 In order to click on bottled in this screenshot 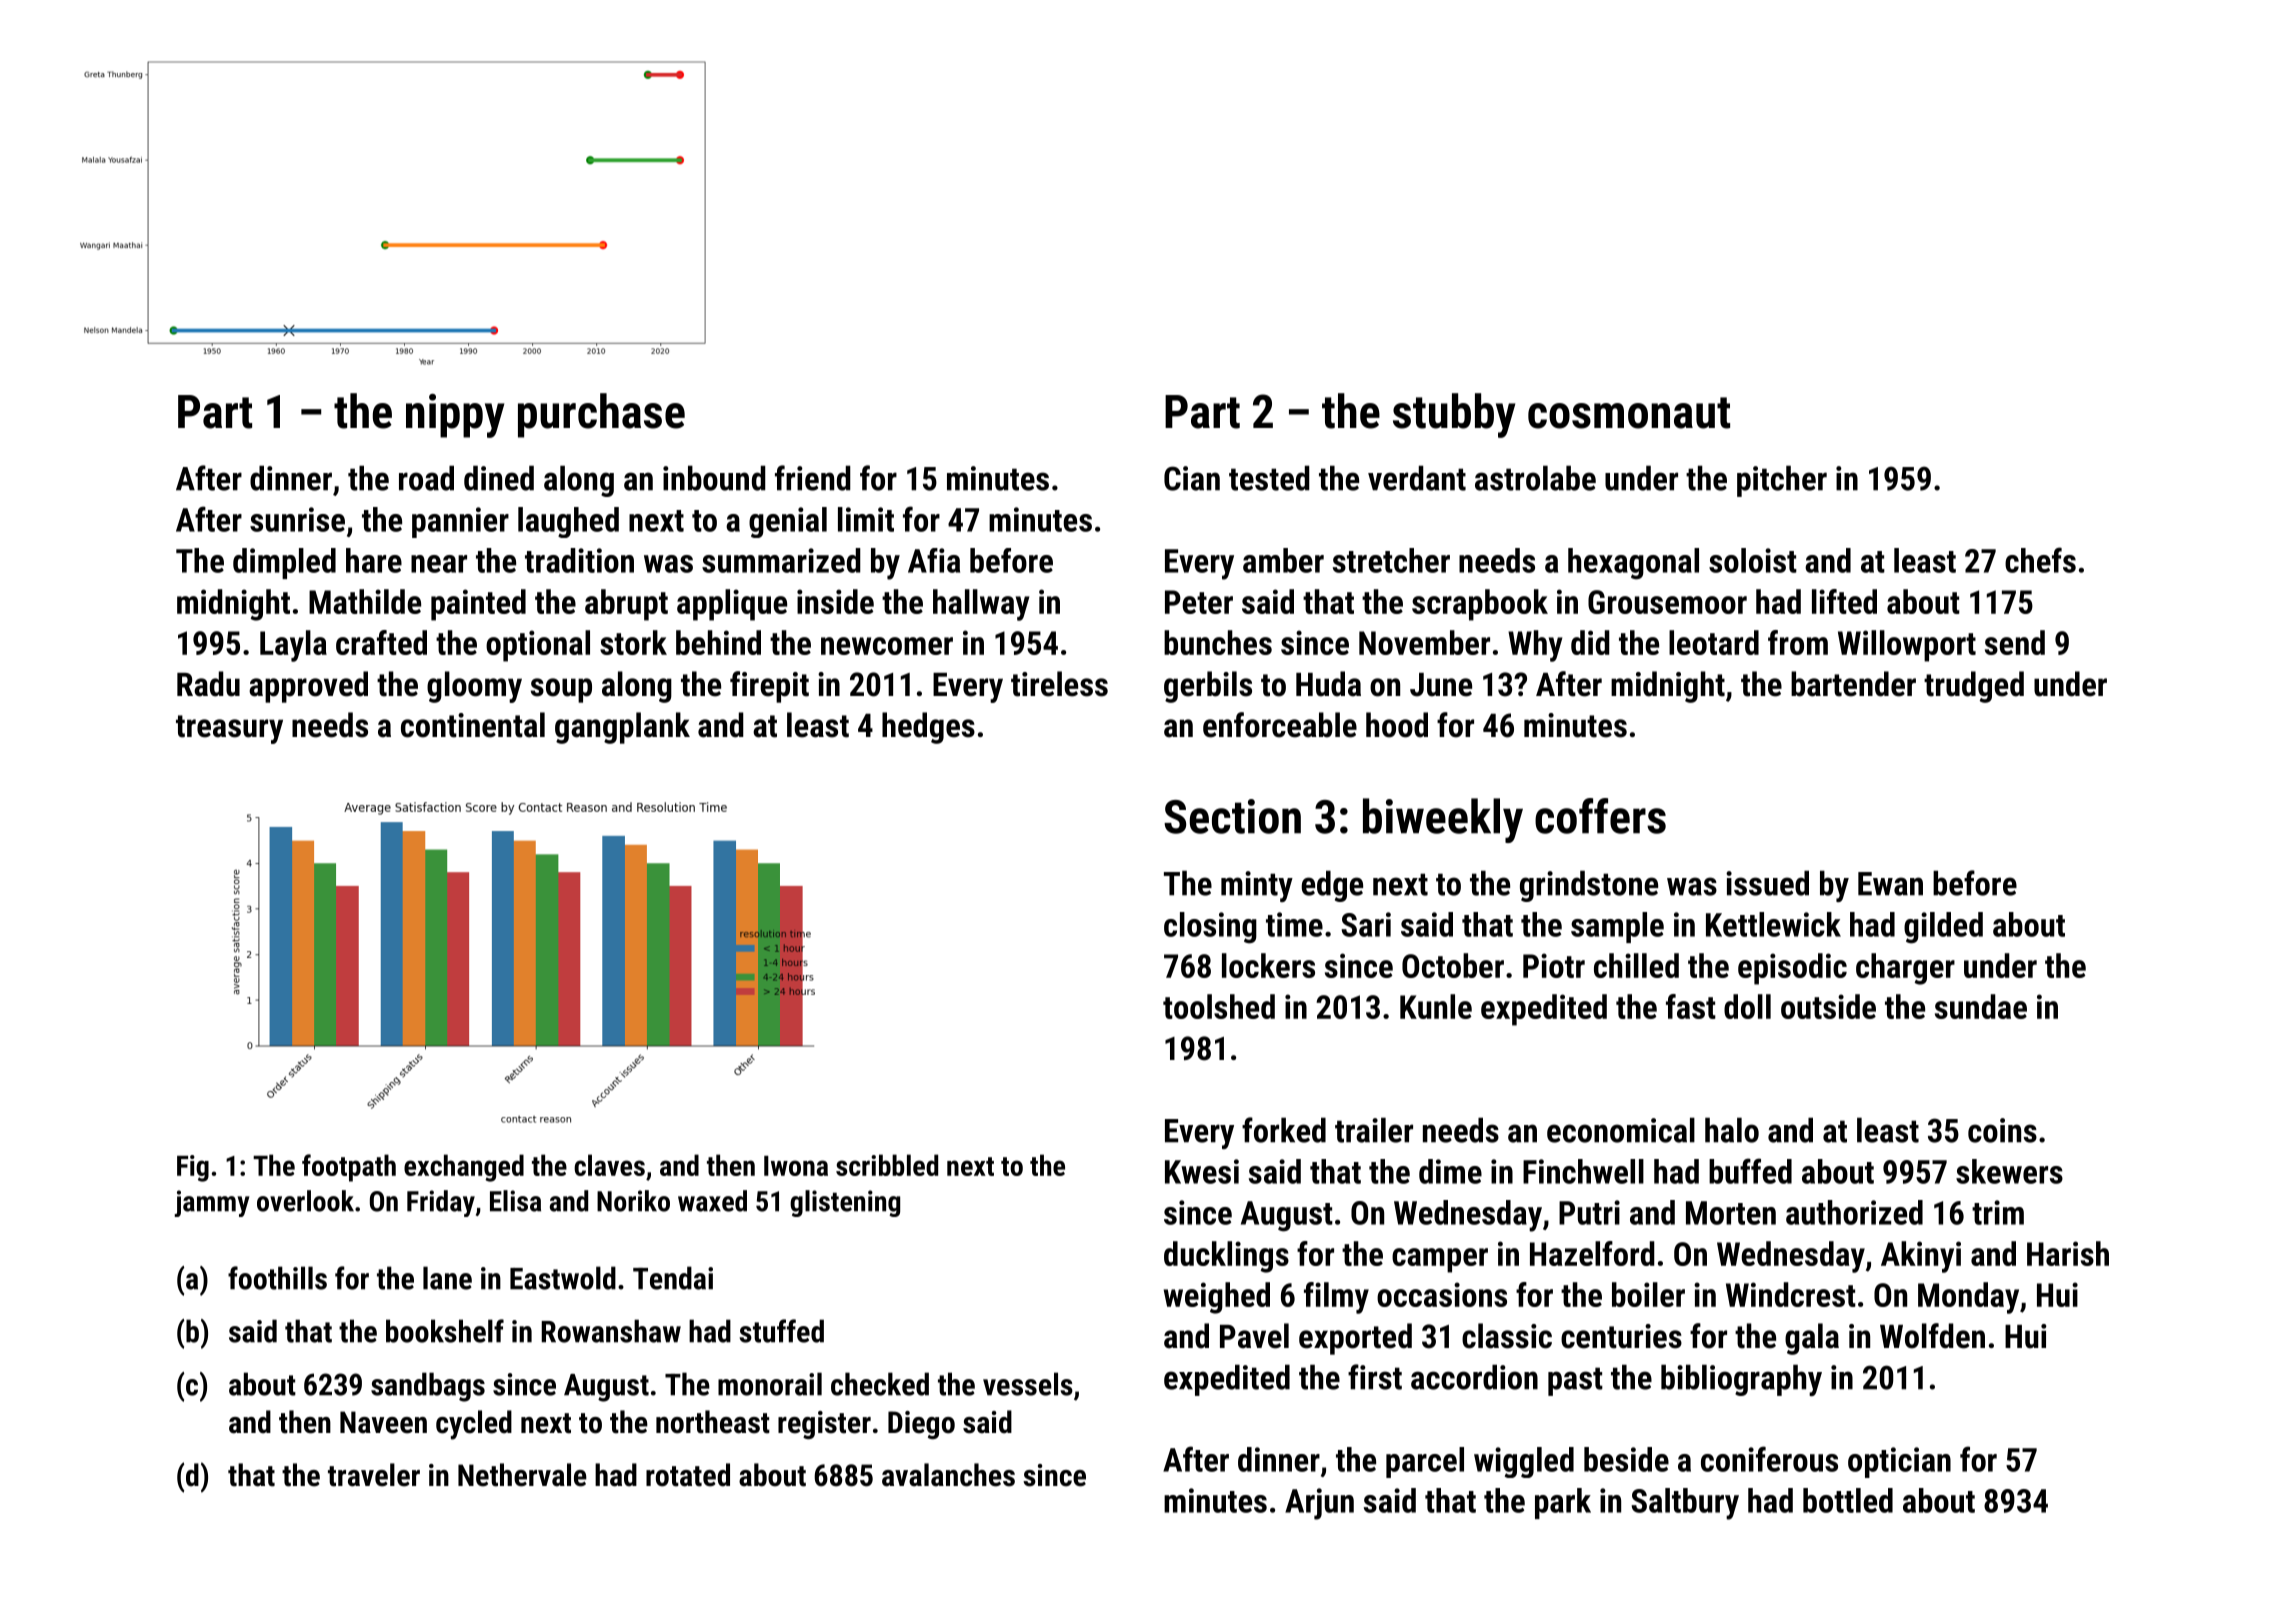, I will do `click(1848, 1500)`.
